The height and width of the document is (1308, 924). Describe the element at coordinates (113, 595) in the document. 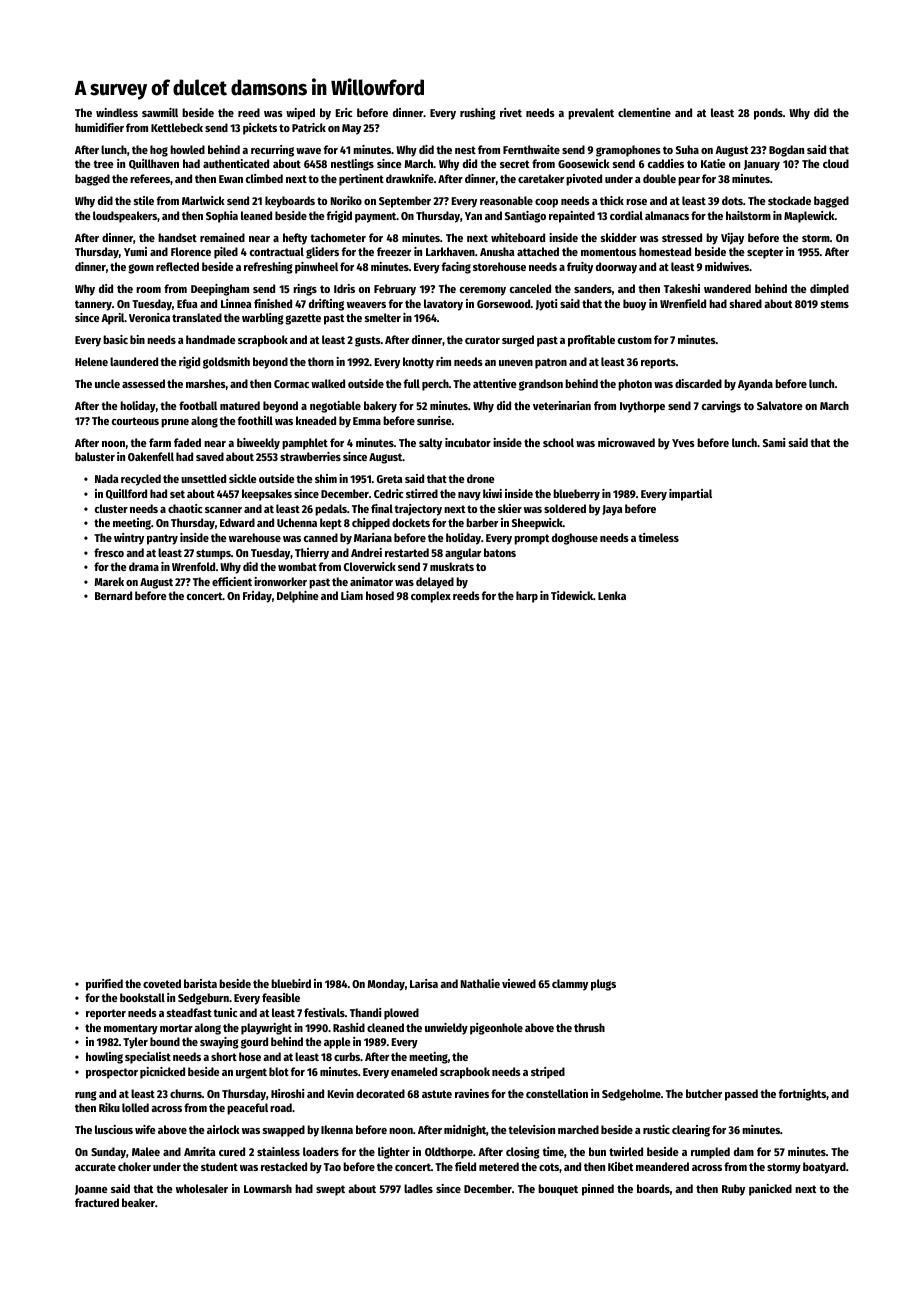

I see `Bernard` at that location.
